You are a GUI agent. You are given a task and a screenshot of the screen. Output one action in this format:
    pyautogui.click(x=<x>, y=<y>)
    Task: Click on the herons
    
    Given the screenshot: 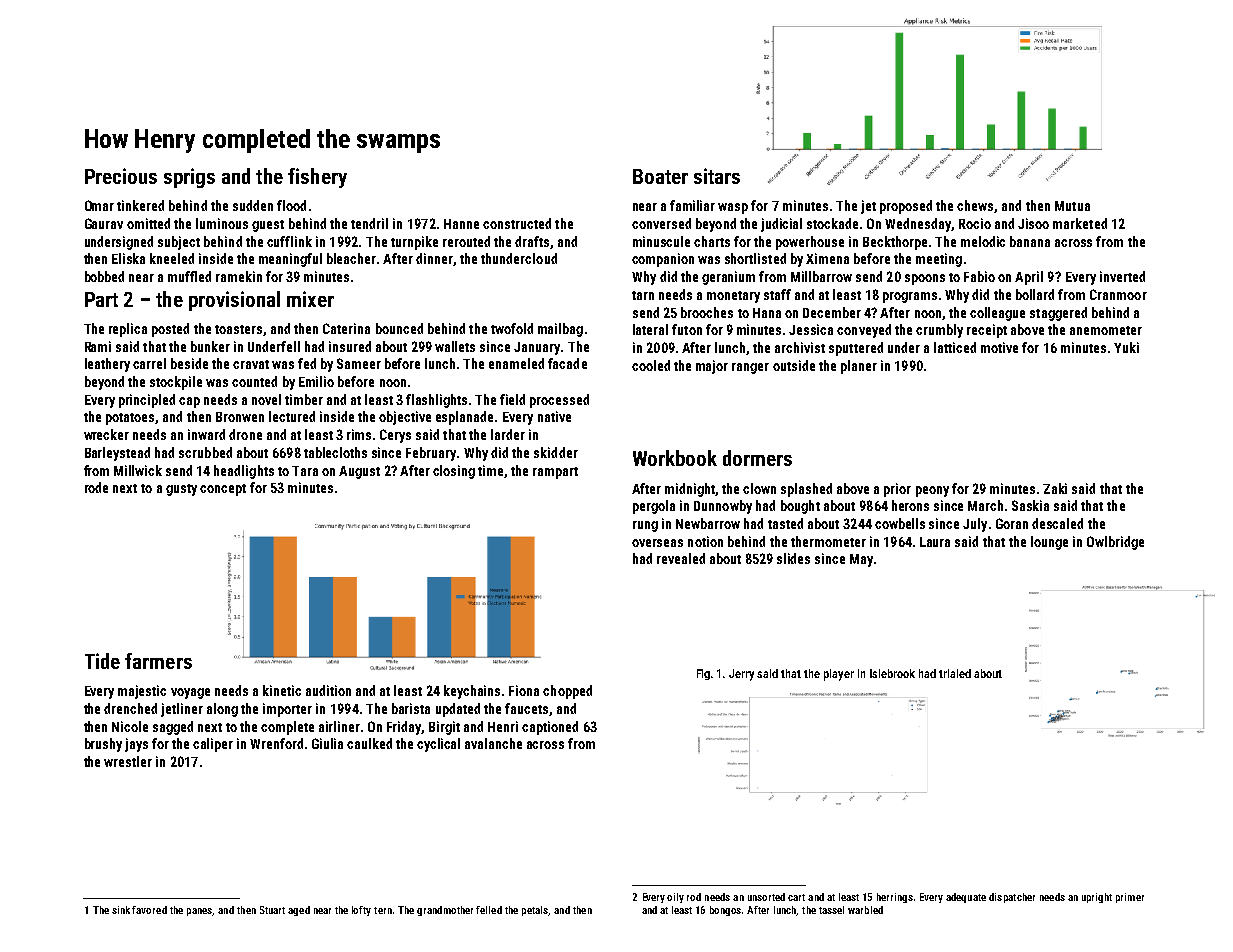 What is the action you would take?
    pyautogui.click(x=910, y=505)
